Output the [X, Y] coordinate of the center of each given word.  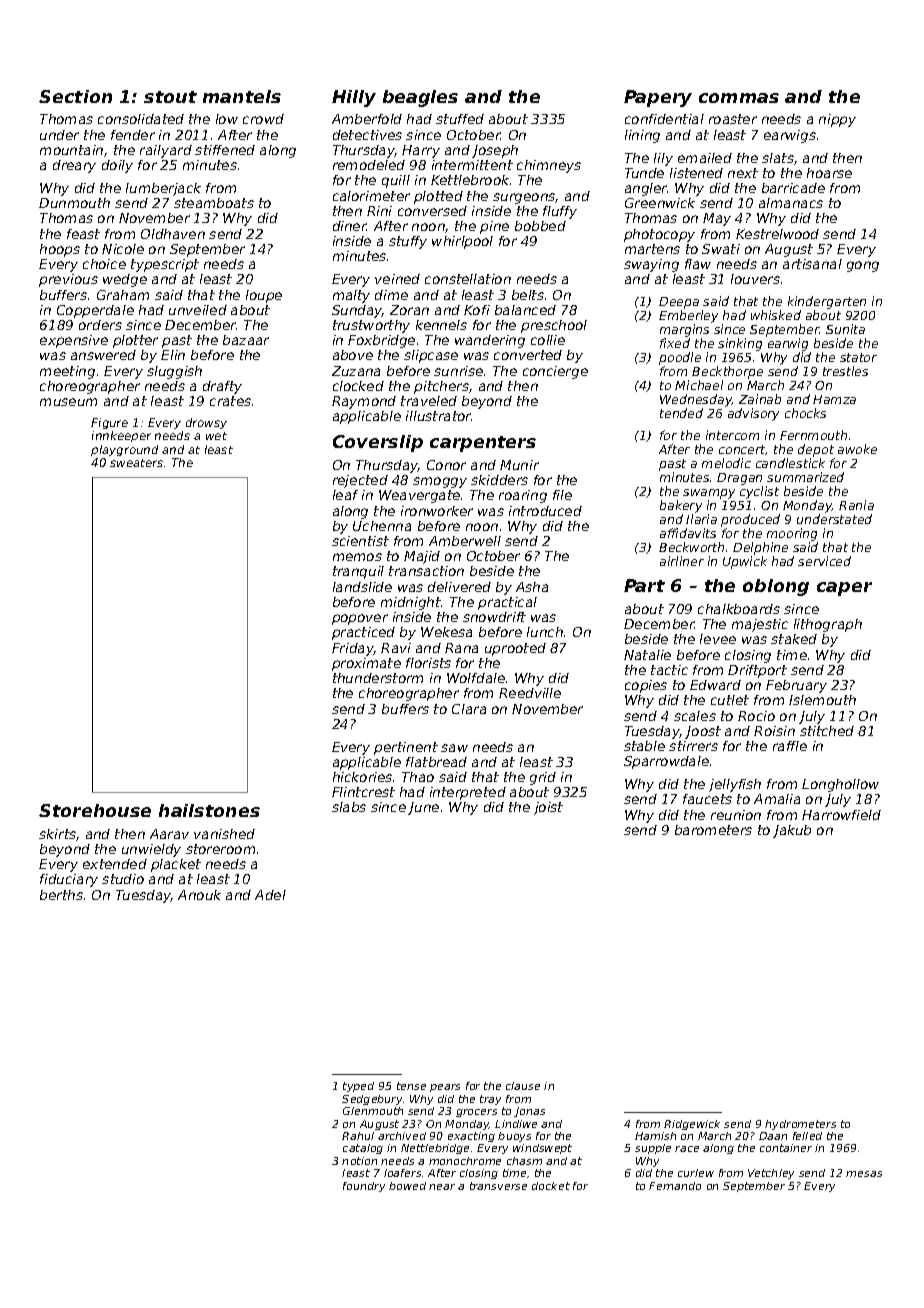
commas [739, 98]
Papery [658, 98]
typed [358, 1087]
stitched [827, 731]
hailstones [209, 810]
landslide [362, 587]
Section [75, 96]
